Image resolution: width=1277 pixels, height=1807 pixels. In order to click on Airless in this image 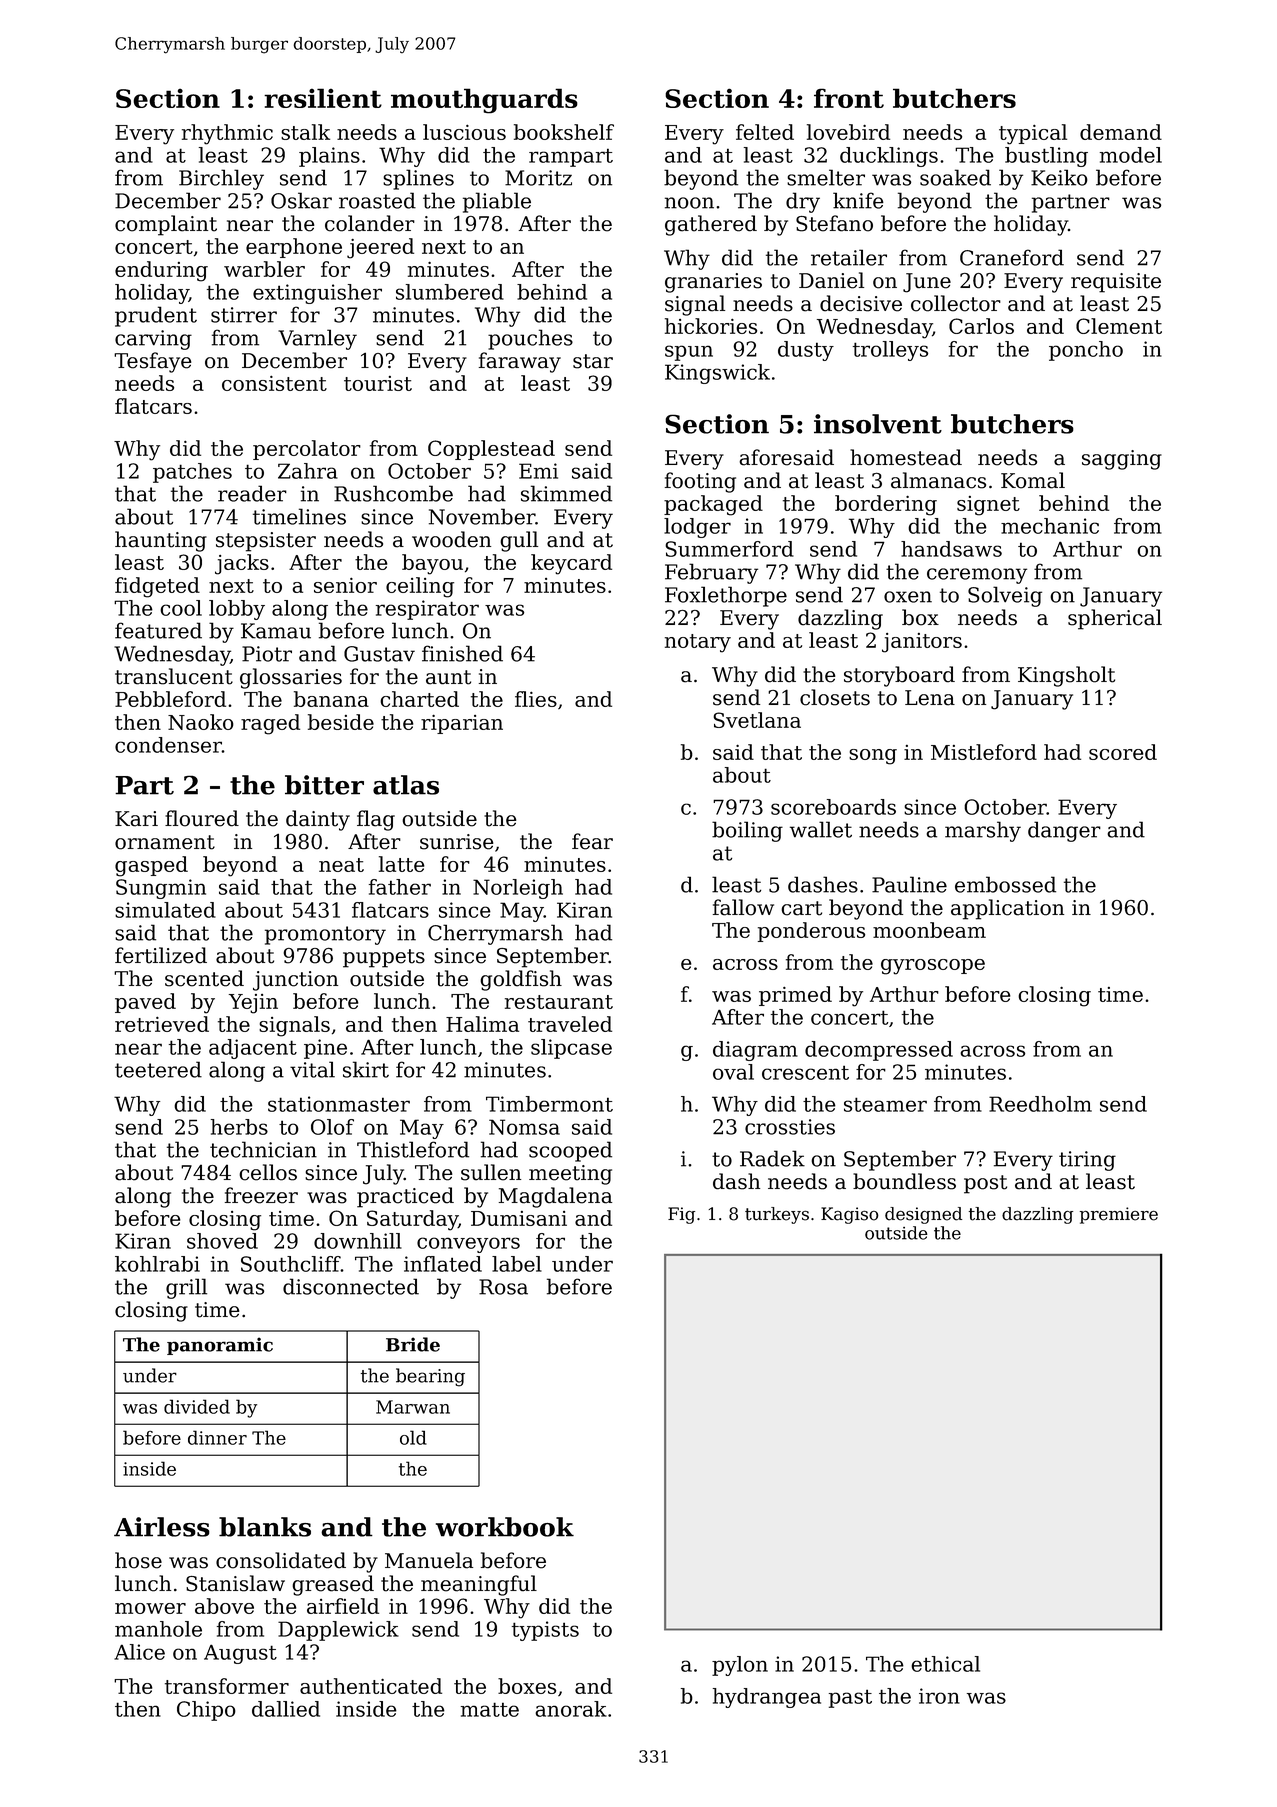, I will do `click(162, 1527)`.
